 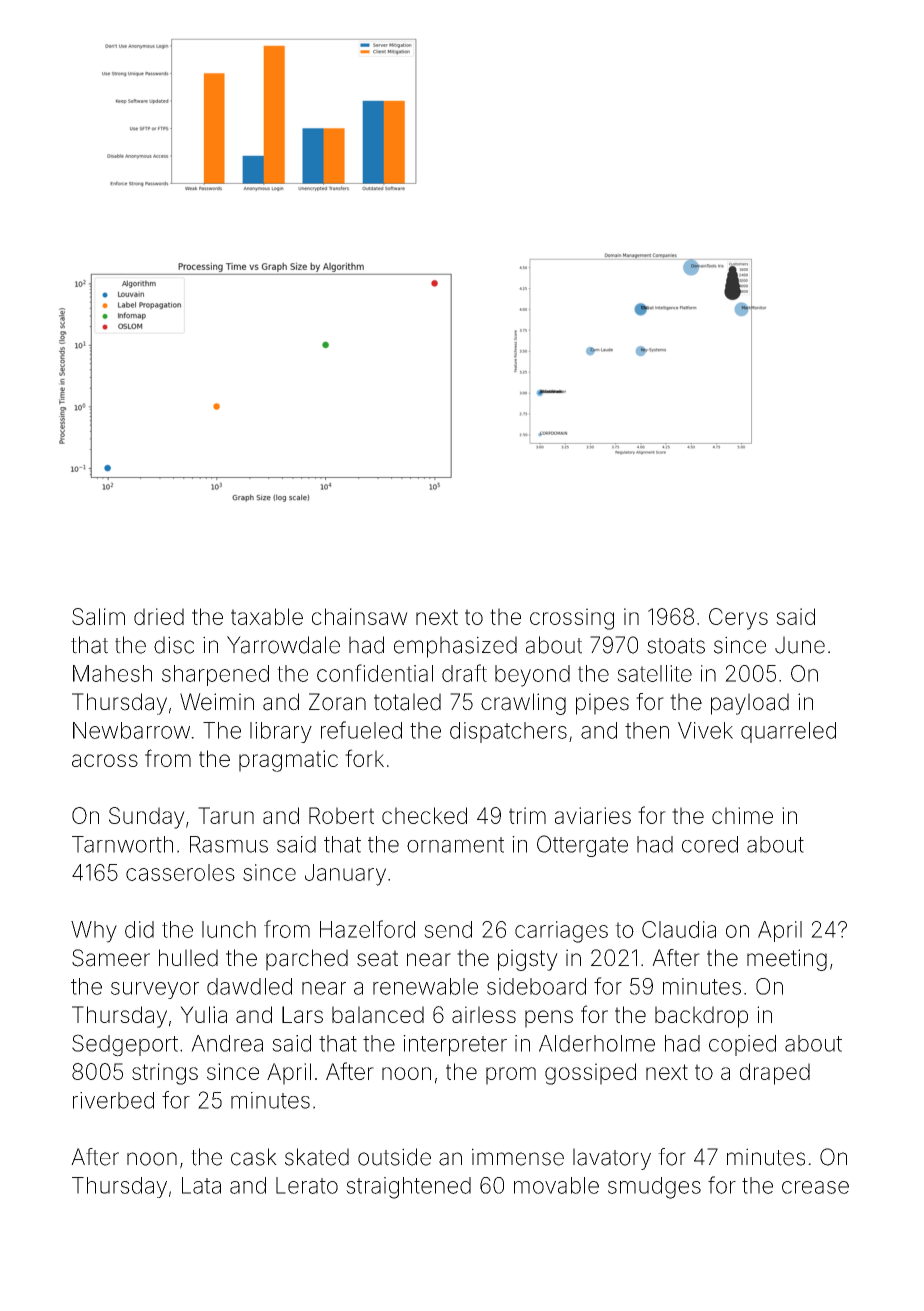 What do you see at coordinates (484, 1014) in the document?
I see `airless` at bounding box center [484, 1014].
